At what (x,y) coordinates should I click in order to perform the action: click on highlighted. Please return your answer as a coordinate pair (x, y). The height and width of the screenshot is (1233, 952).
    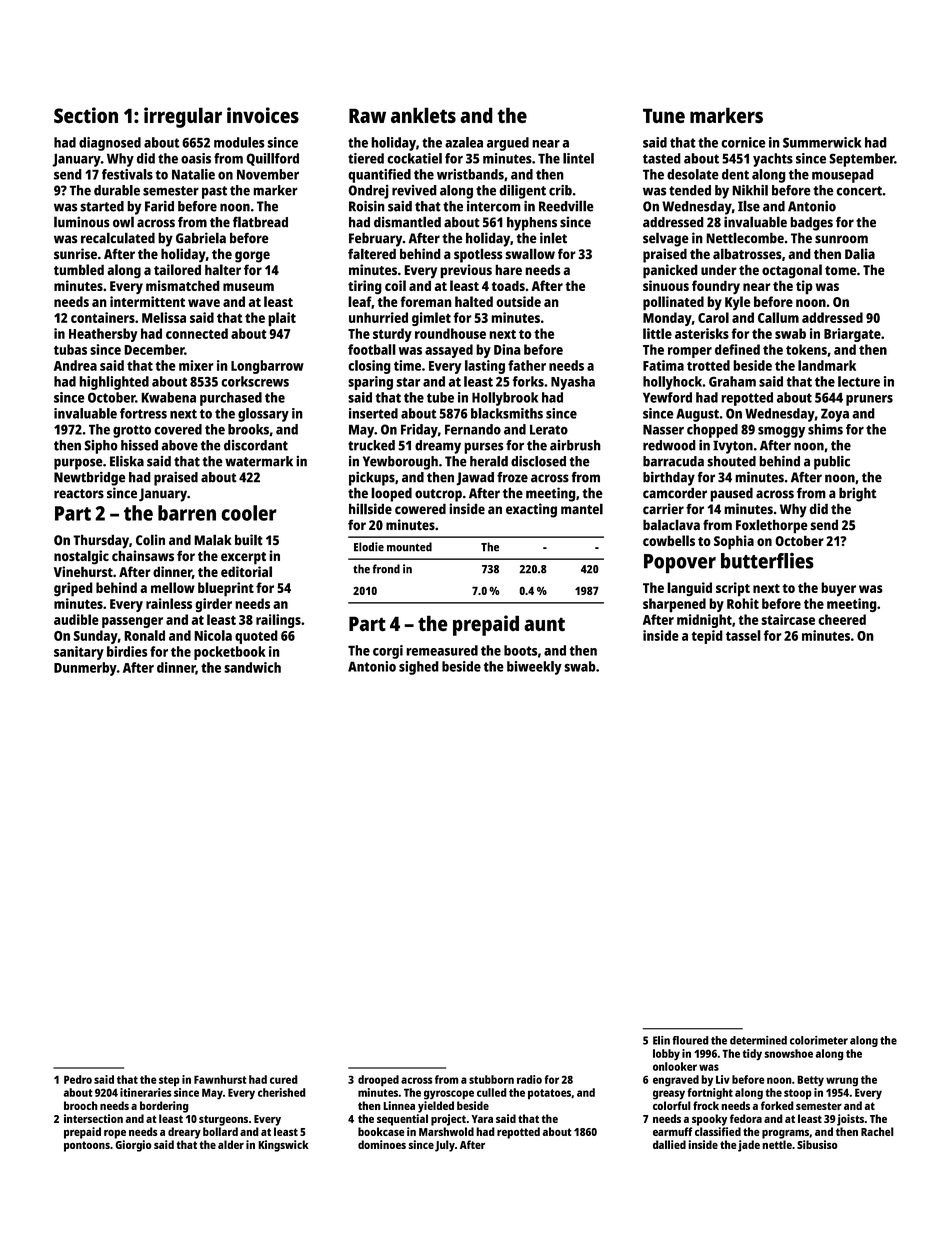
    Looking at the image, I should click on (114, 383).
